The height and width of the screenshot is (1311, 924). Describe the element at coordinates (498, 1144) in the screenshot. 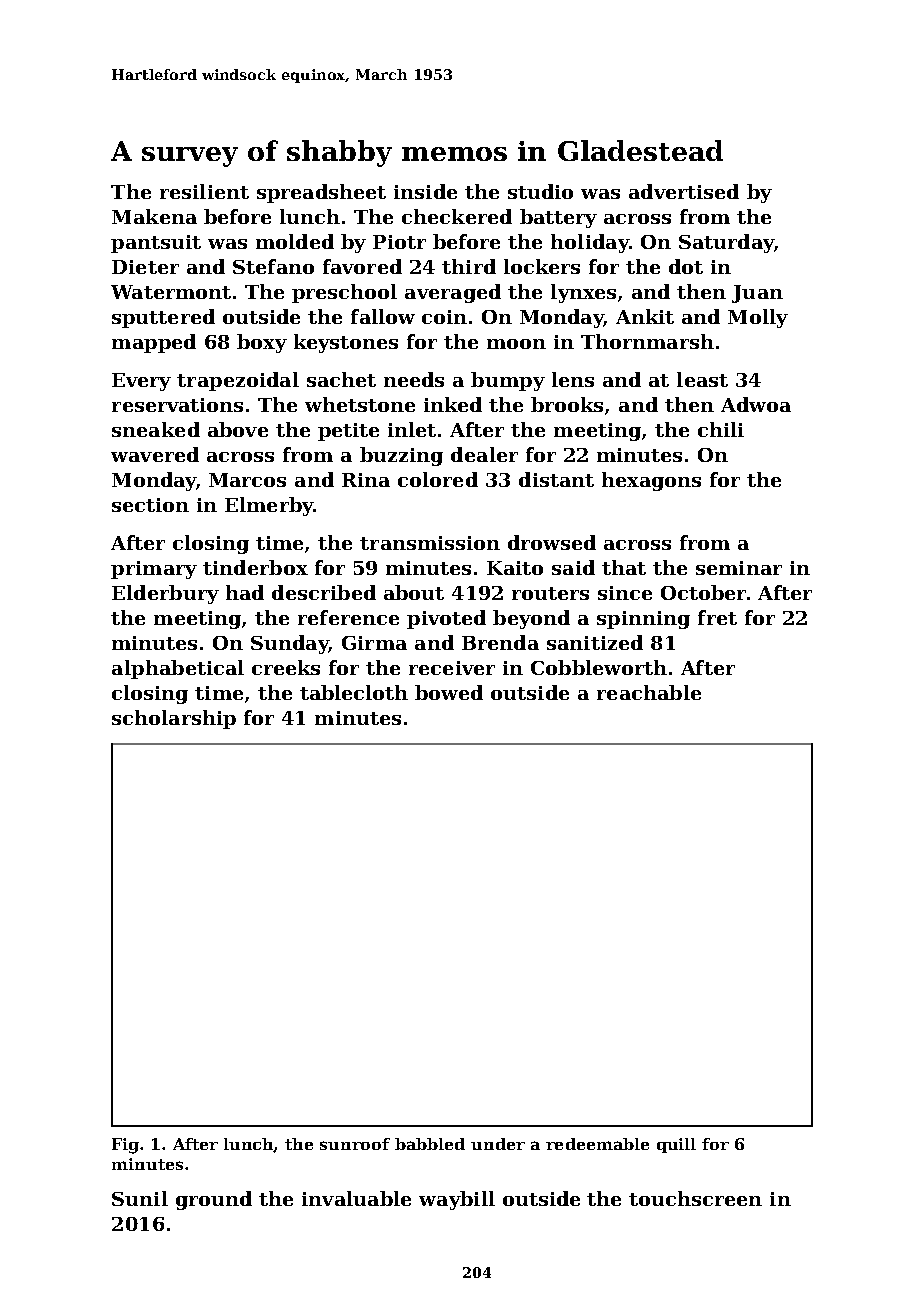

I see `under` at that location.
